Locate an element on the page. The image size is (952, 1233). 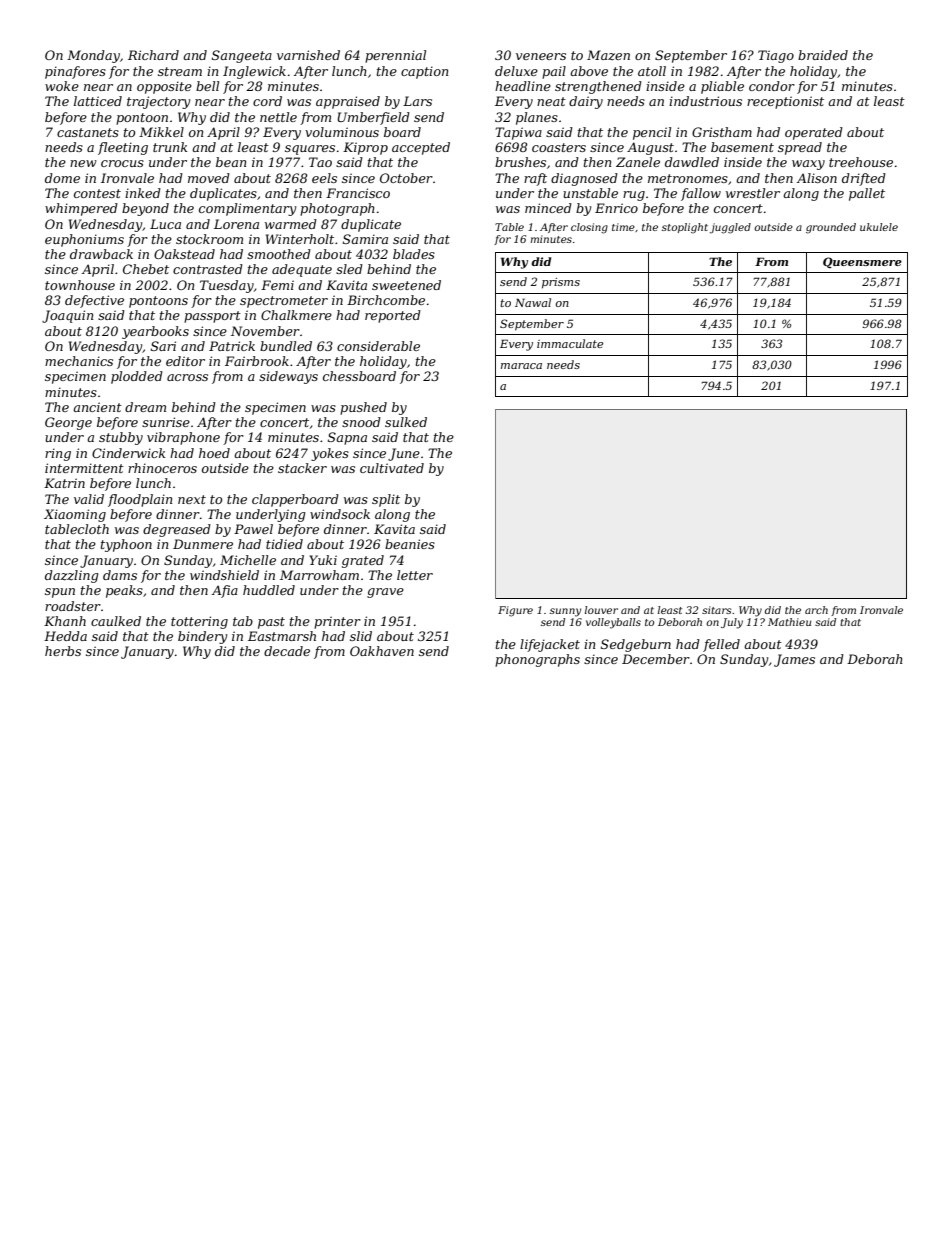
basement is located at coordinates (742, 147).
